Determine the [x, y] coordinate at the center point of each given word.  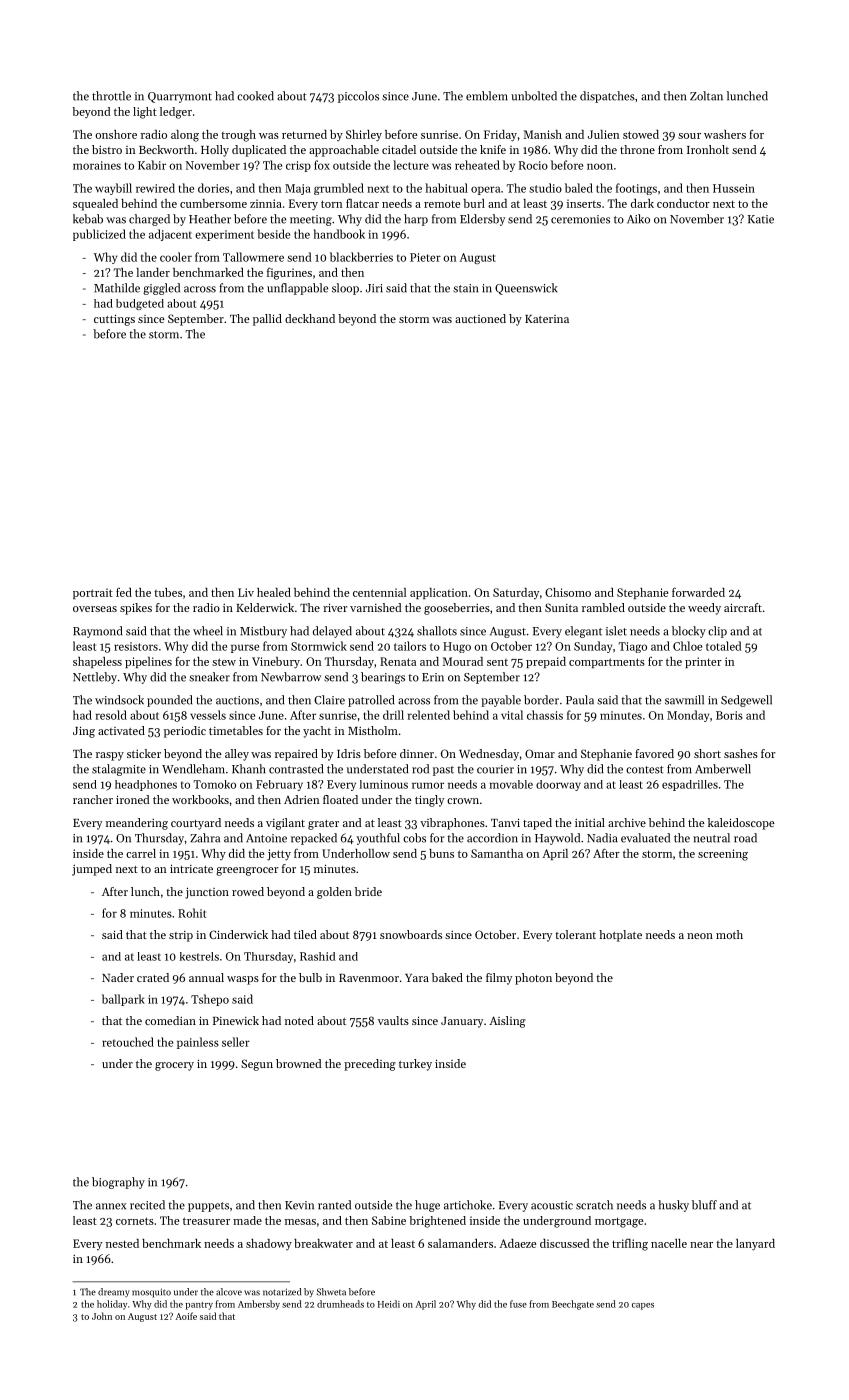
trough [238, 136]
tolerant [575, 934]
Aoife [186, 1316]
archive [627, 822]
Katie [761, 219]
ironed [132, 799]
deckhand [310, 318]
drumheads [340, 1304]
